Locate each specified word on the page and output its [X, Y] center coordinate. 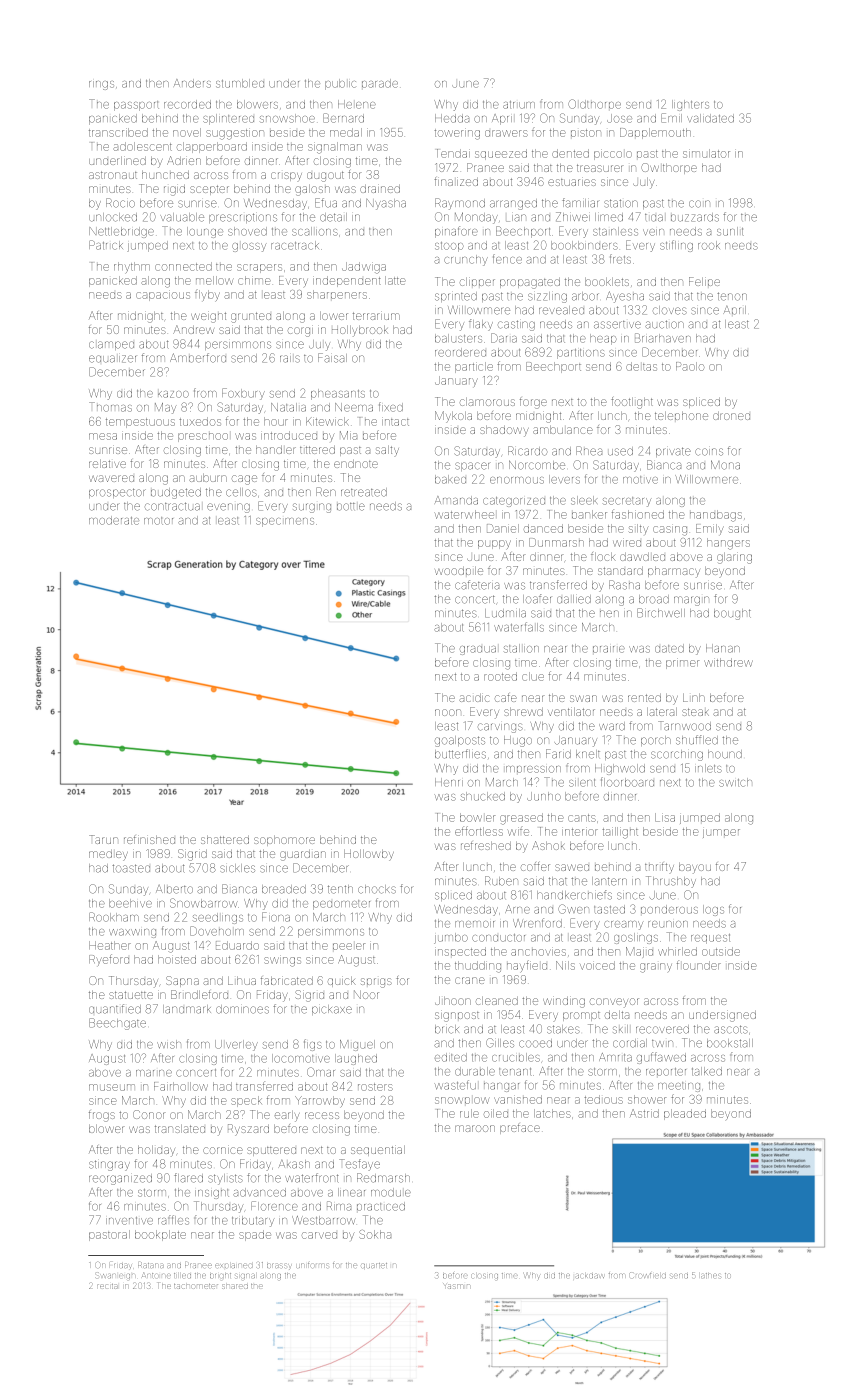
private [673, 452]
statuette [131, 995]
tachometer [196, 1286]
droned [731, 416]
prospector [117, 493]
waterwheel [464, 514]
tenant [515, 1072]
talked [707, 1071]
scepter [209, 190]
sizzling [547, 297]
